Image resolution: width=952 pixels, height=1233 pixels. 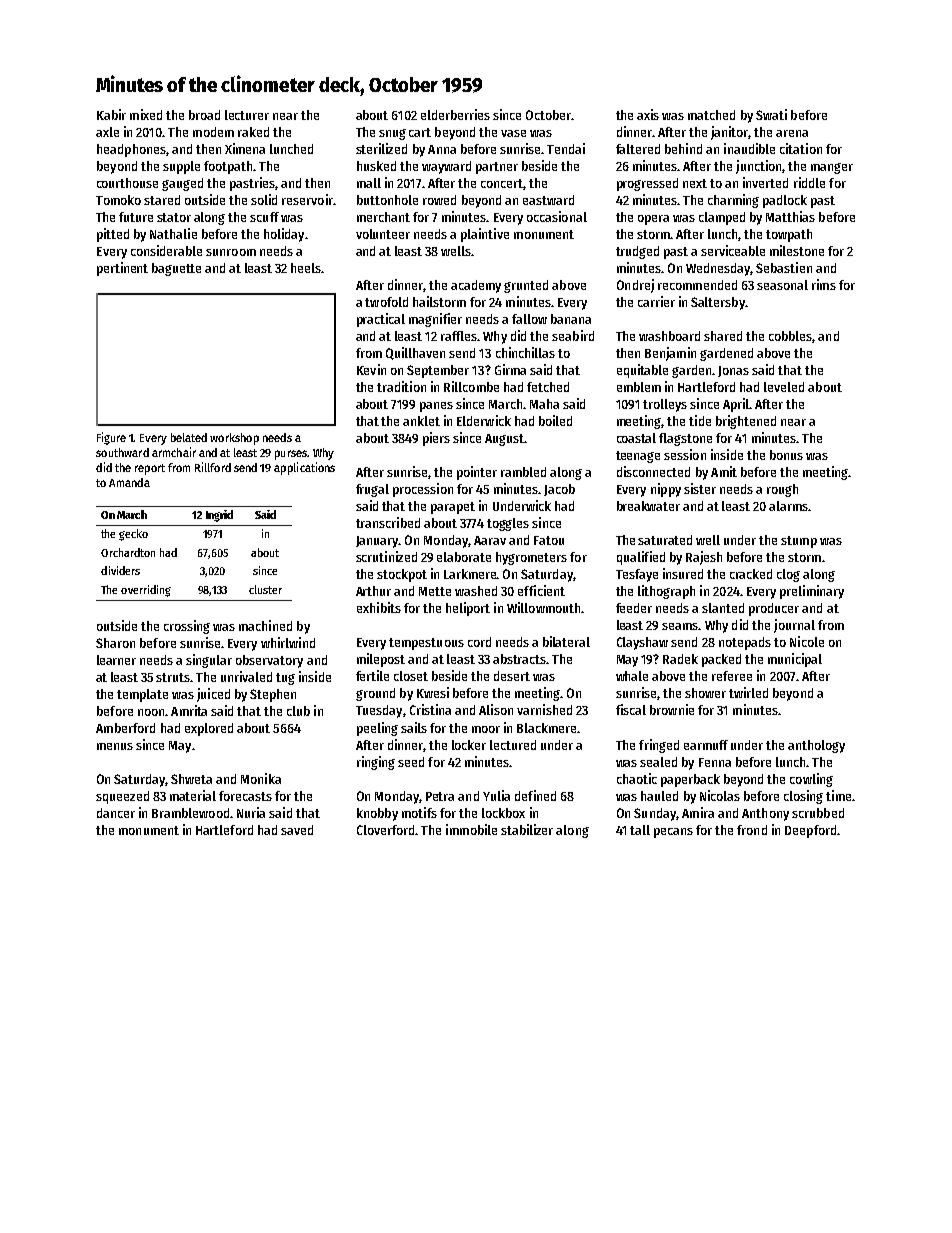 What do you see at coordinates (824, 284) in the document?
I see `rims` at bounding box center [824, 284].
